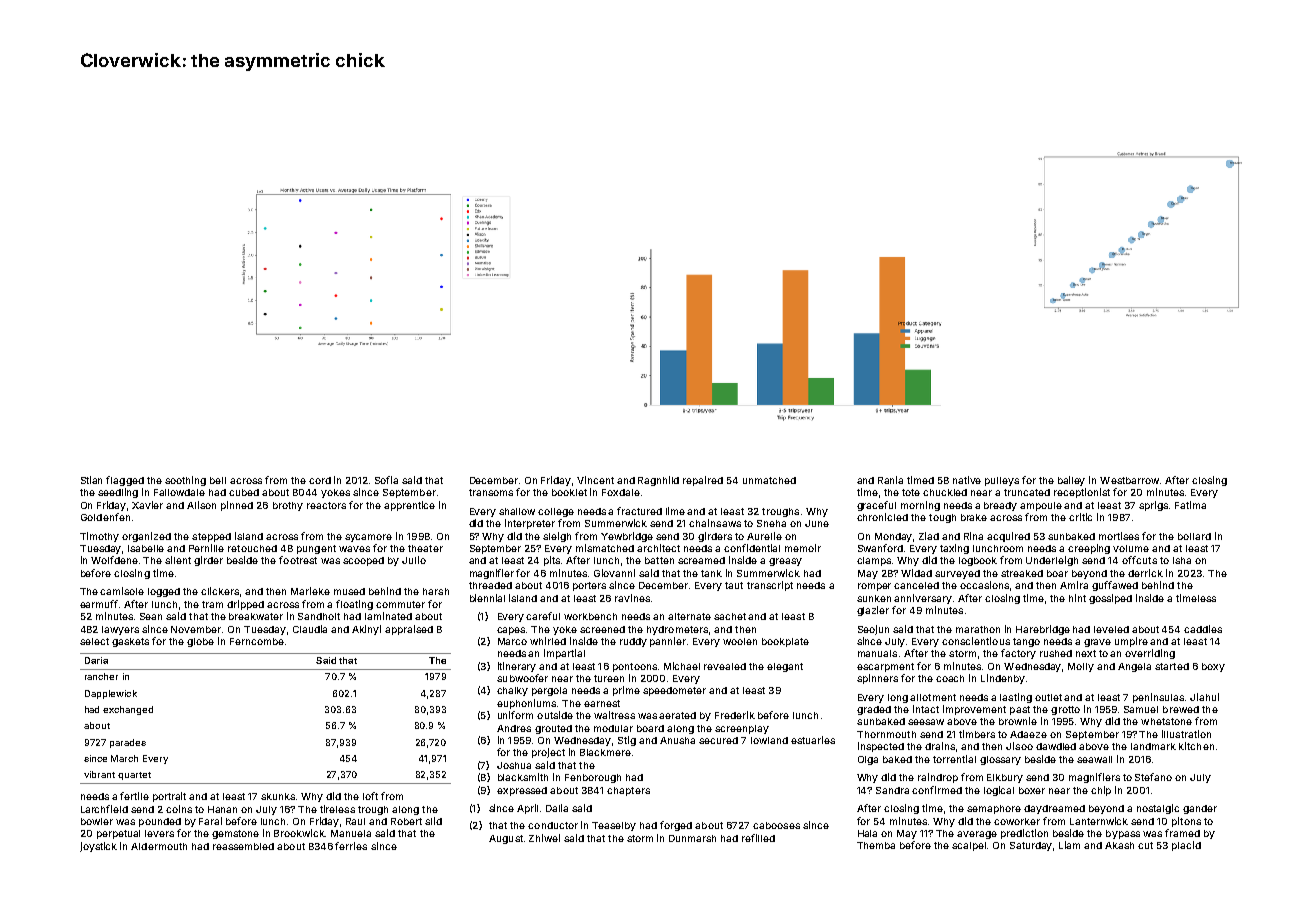 This page has width=1308, height=924. What do you see at coordinates (711, 573) in the page?
I see `tank` at bounding box center [711, 573].
